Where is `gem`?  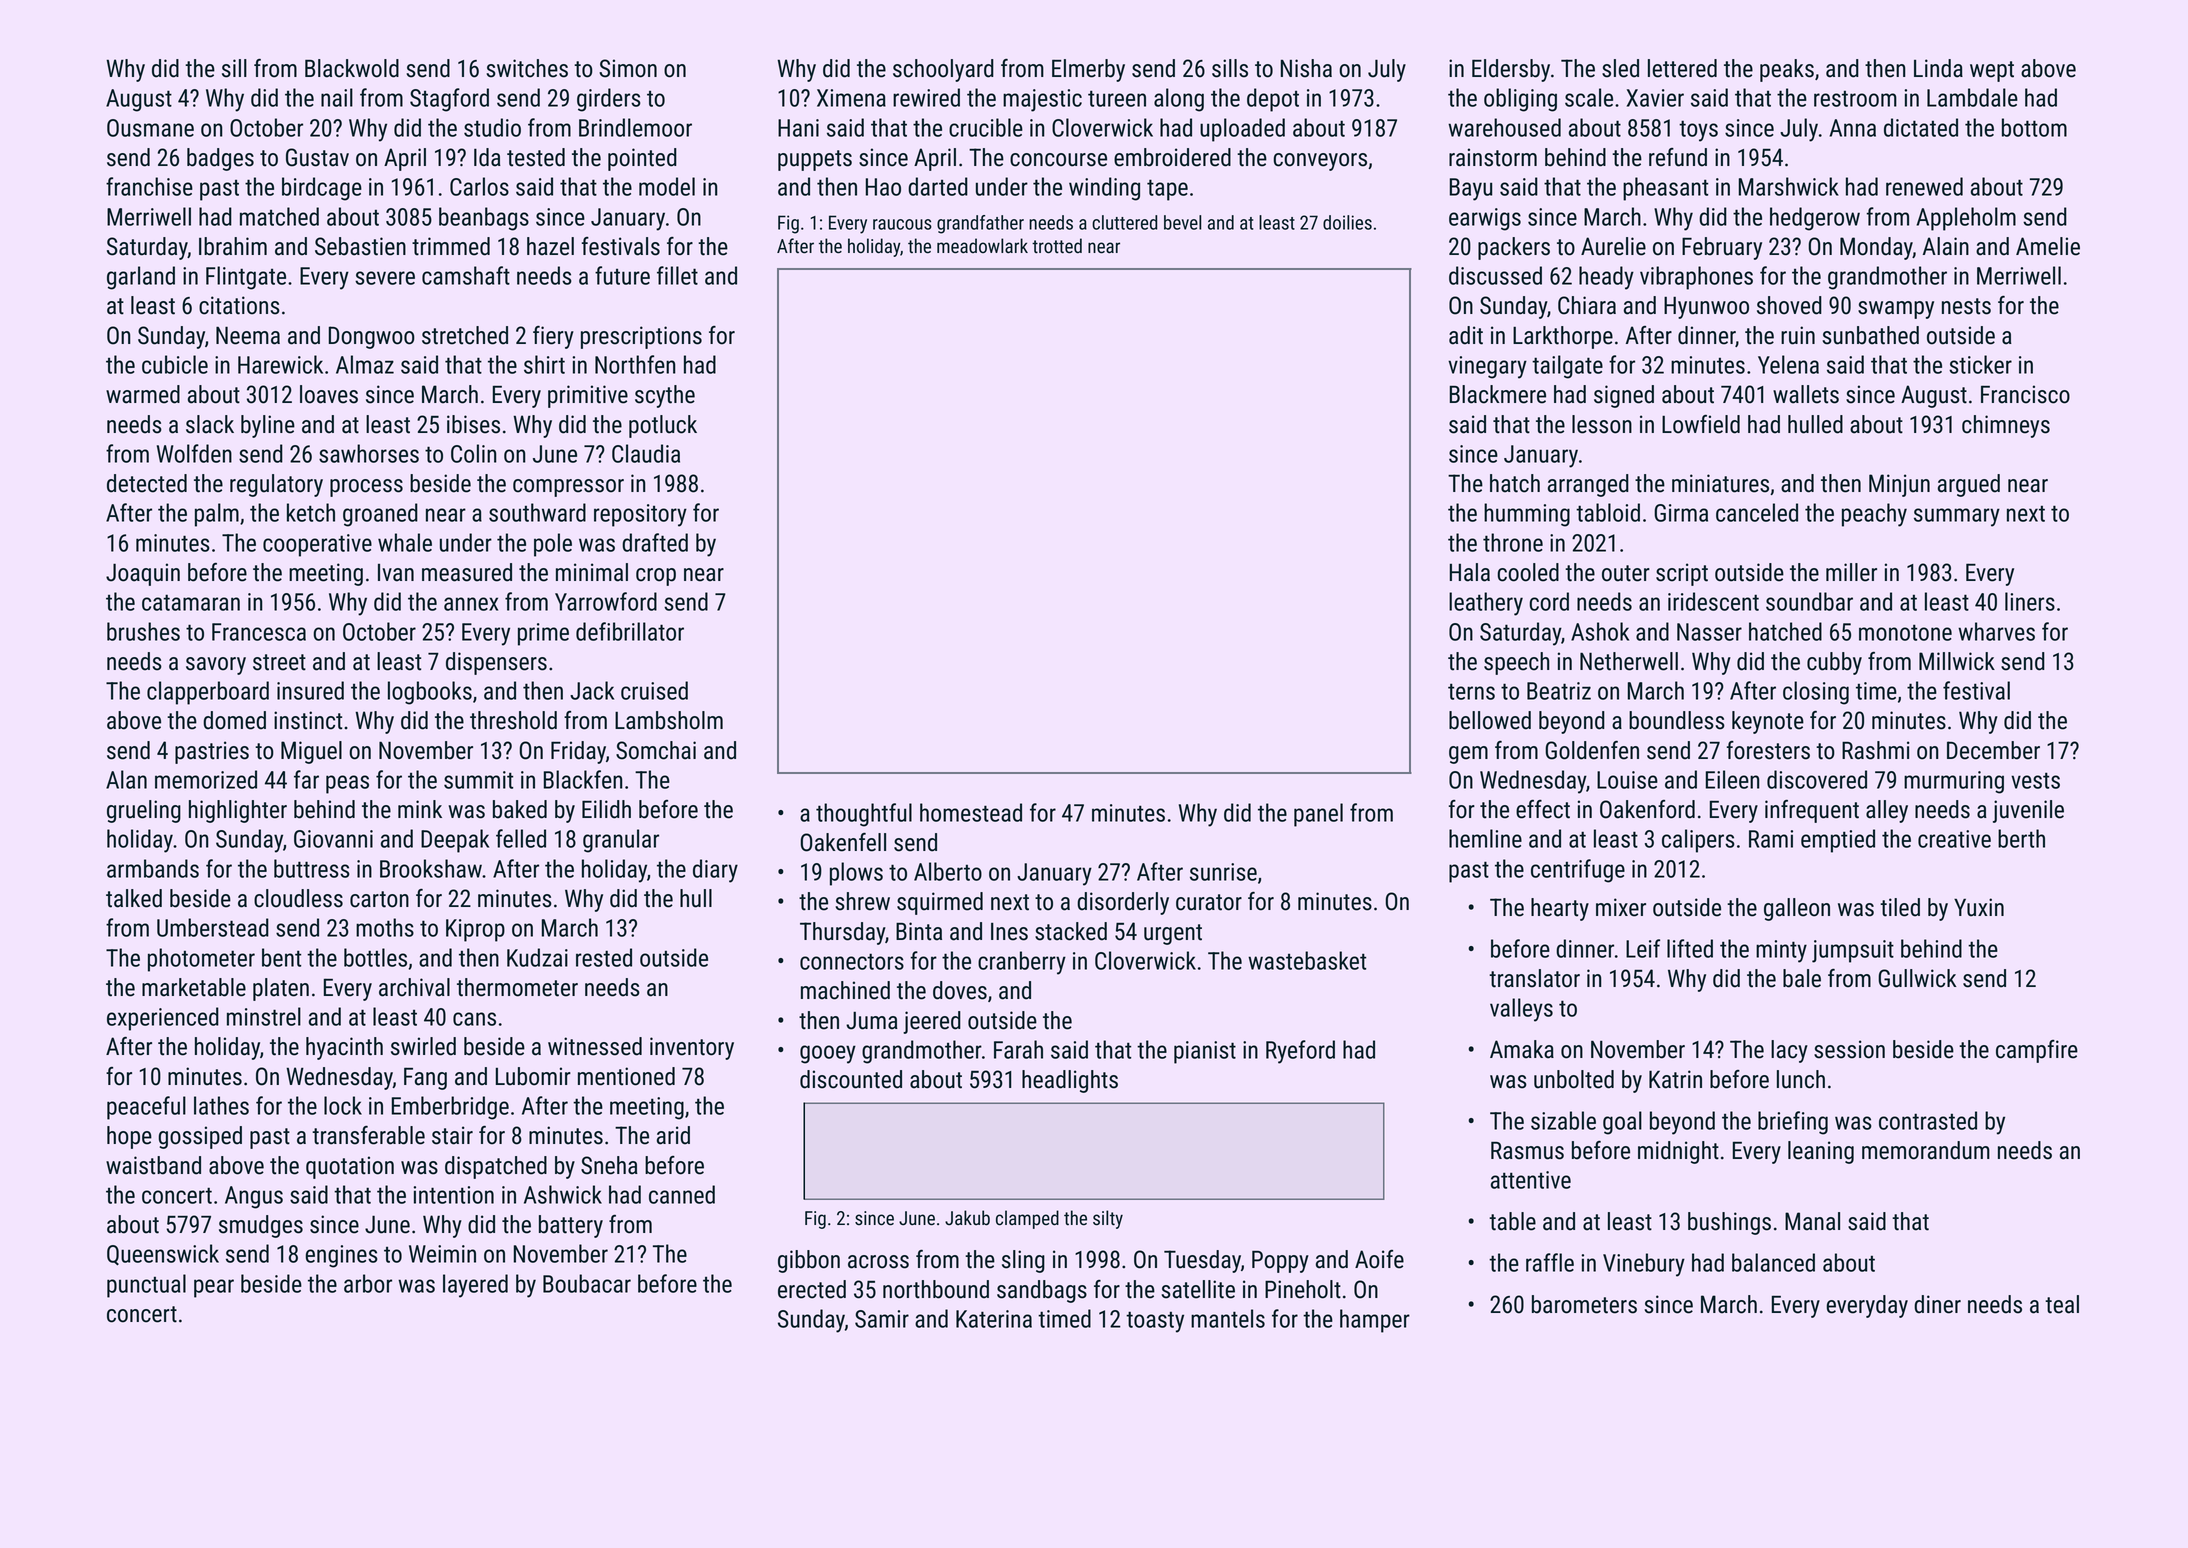
gem is located at coordinates (1468, 755).
